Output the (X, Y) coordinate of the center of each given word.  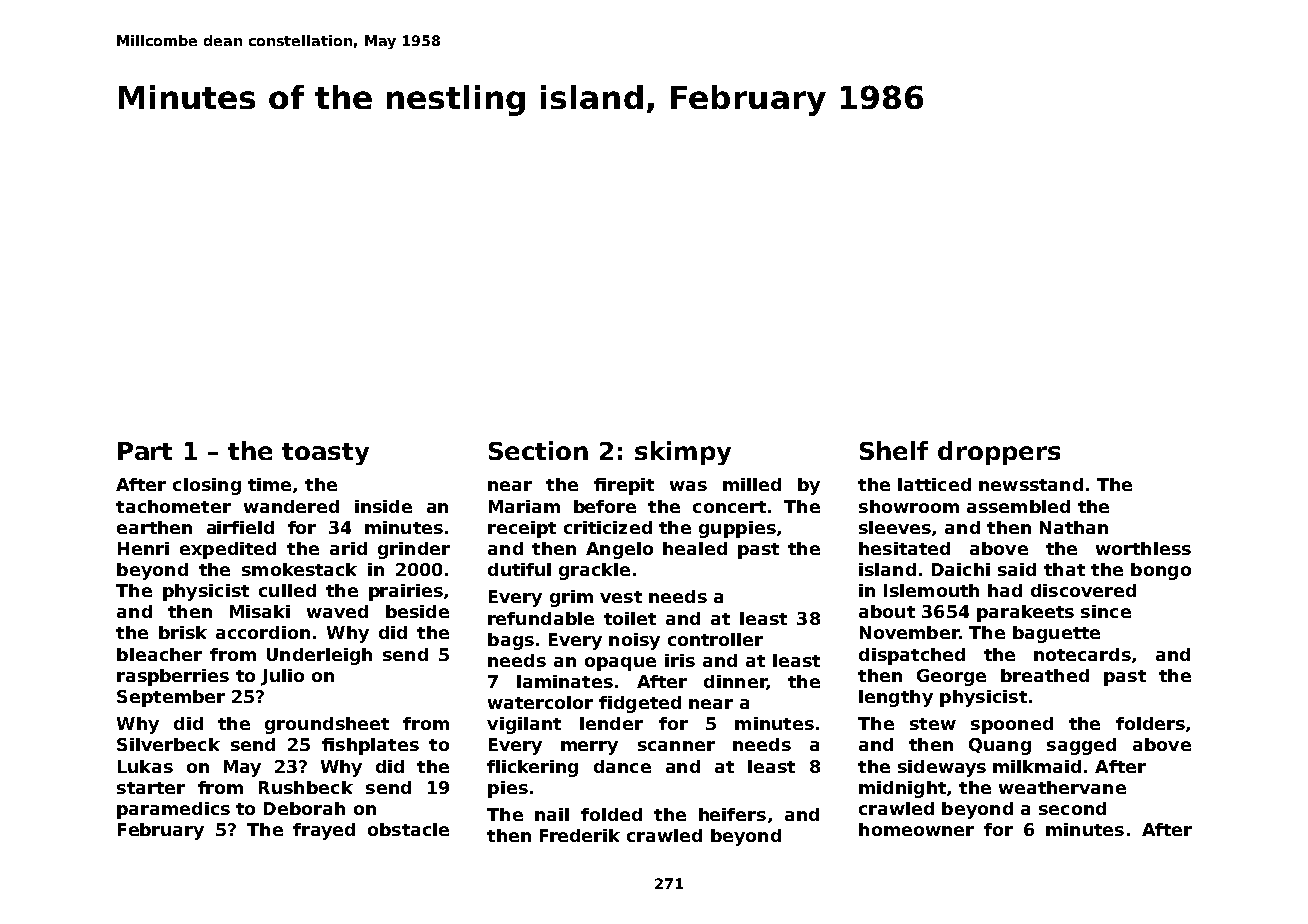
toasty (325, 454)
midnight (902, 789)
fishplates (370, 746)
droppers (999, 453)
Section (538, 450)
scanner (676, 746)
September (171, 698)
